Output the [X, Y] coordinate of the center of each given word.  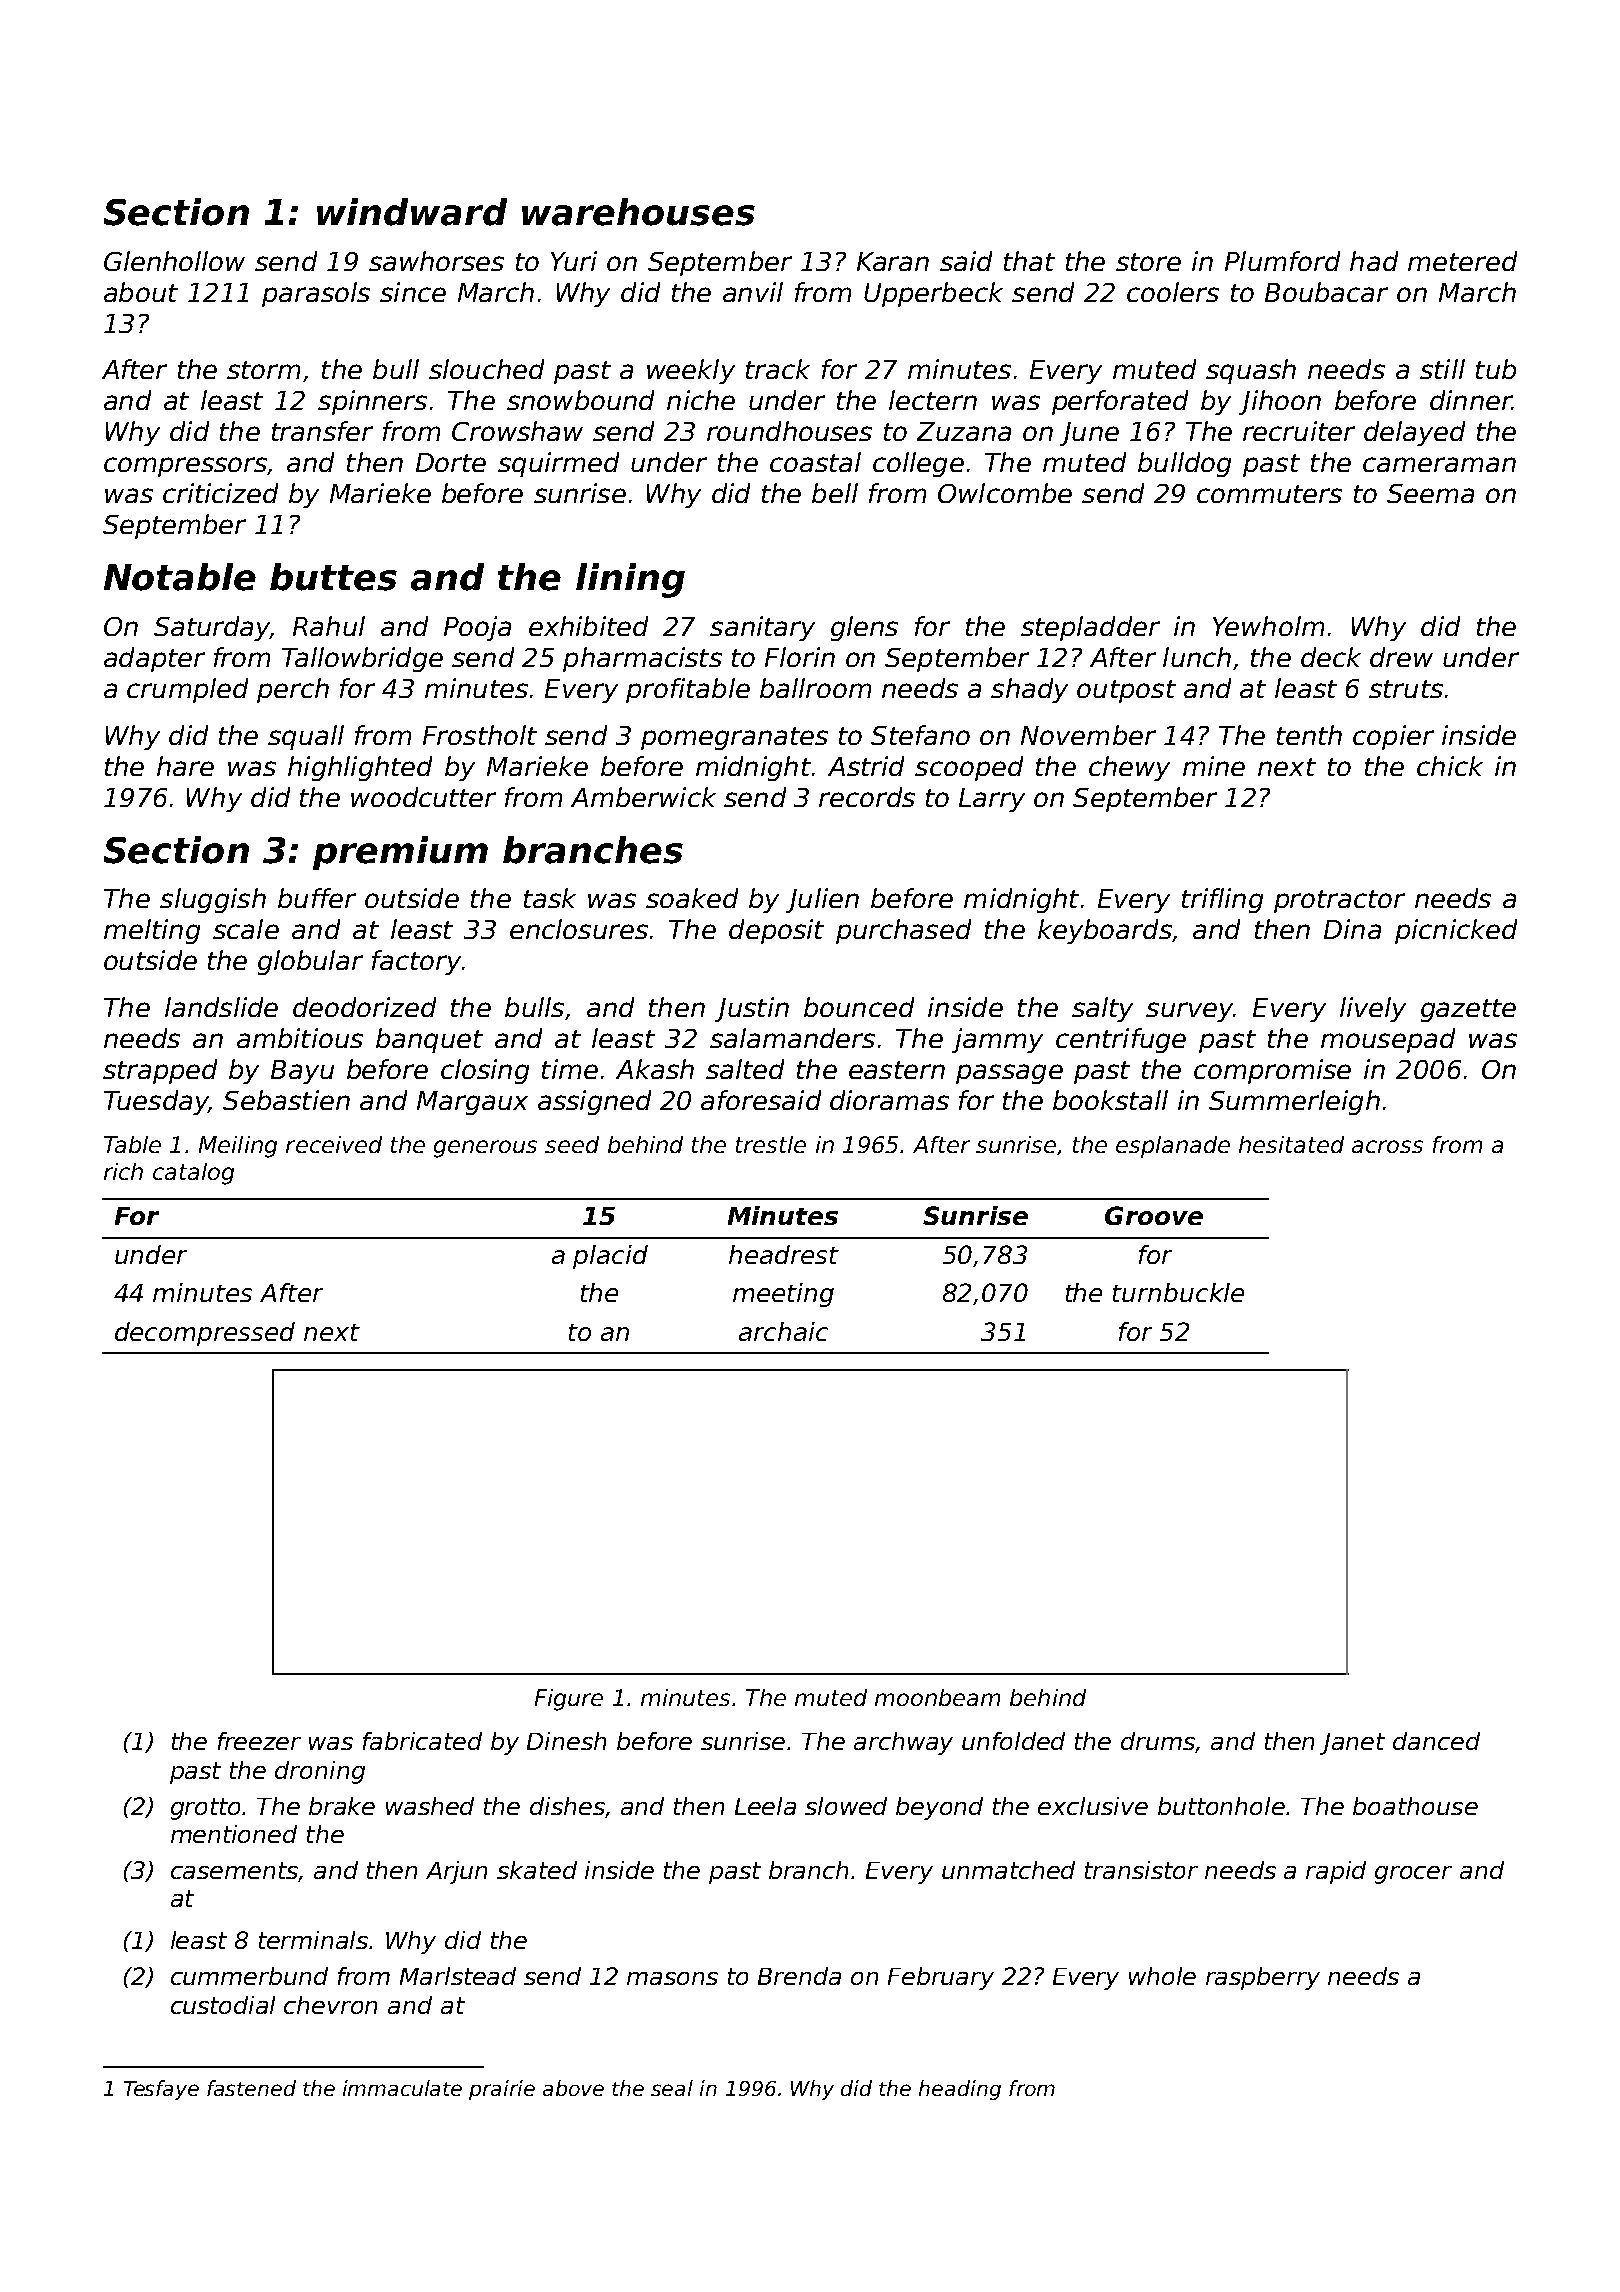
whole [1162, 1976]
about [141, 292]
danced [1436, 1741]
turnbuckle [1178, 1292]
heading [960, 2090]
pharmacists [642, 659]
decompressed [205, 1334]
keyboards [1105, 931]
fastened [251, 2088]
